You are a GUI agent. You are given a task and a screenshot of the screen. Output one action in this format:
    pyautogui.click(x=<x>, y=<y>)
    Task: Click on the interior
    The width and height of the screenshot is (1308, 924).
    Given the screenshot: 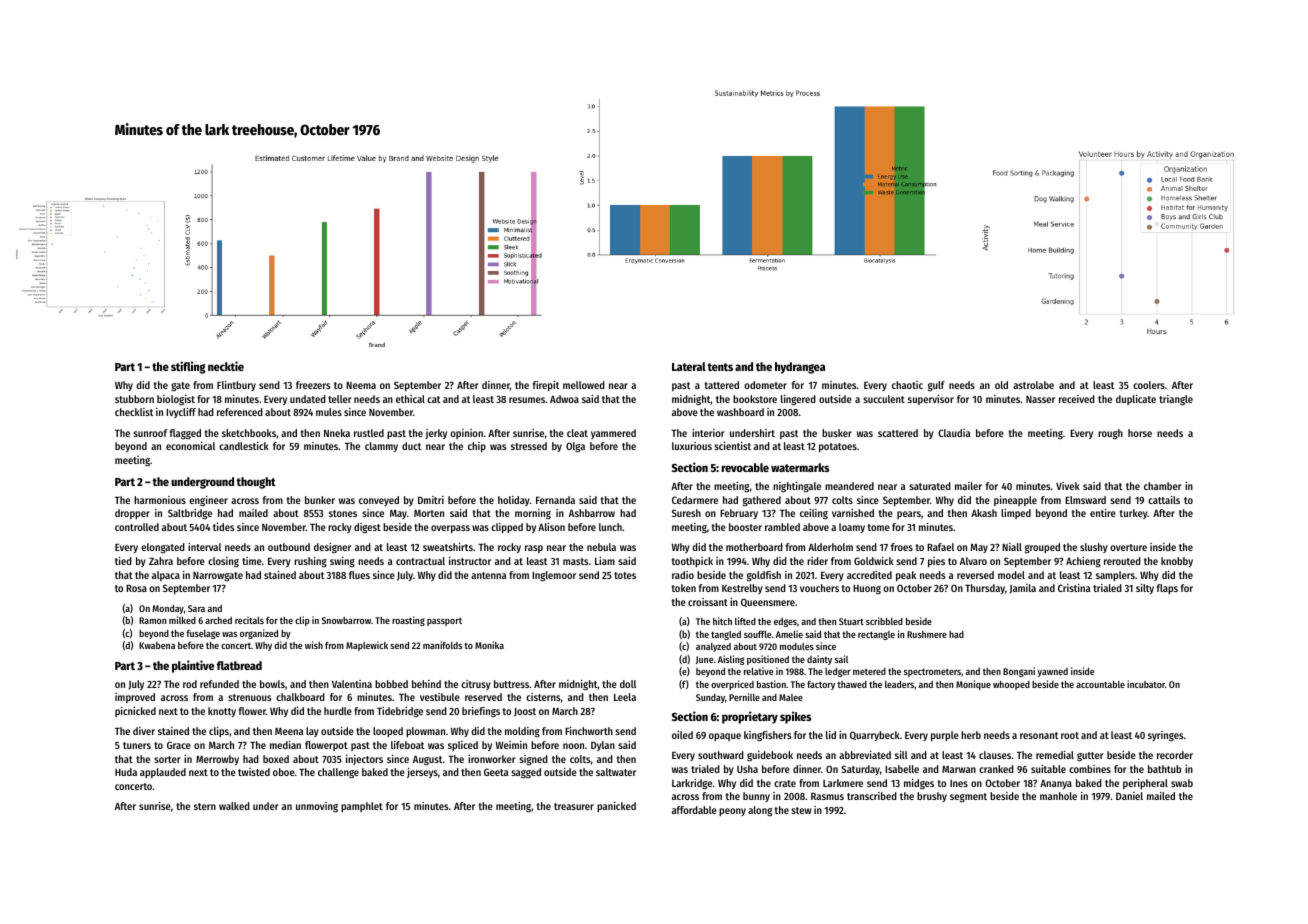 What is the action you would take?
    pyautogui.click(x=708, y=433)
